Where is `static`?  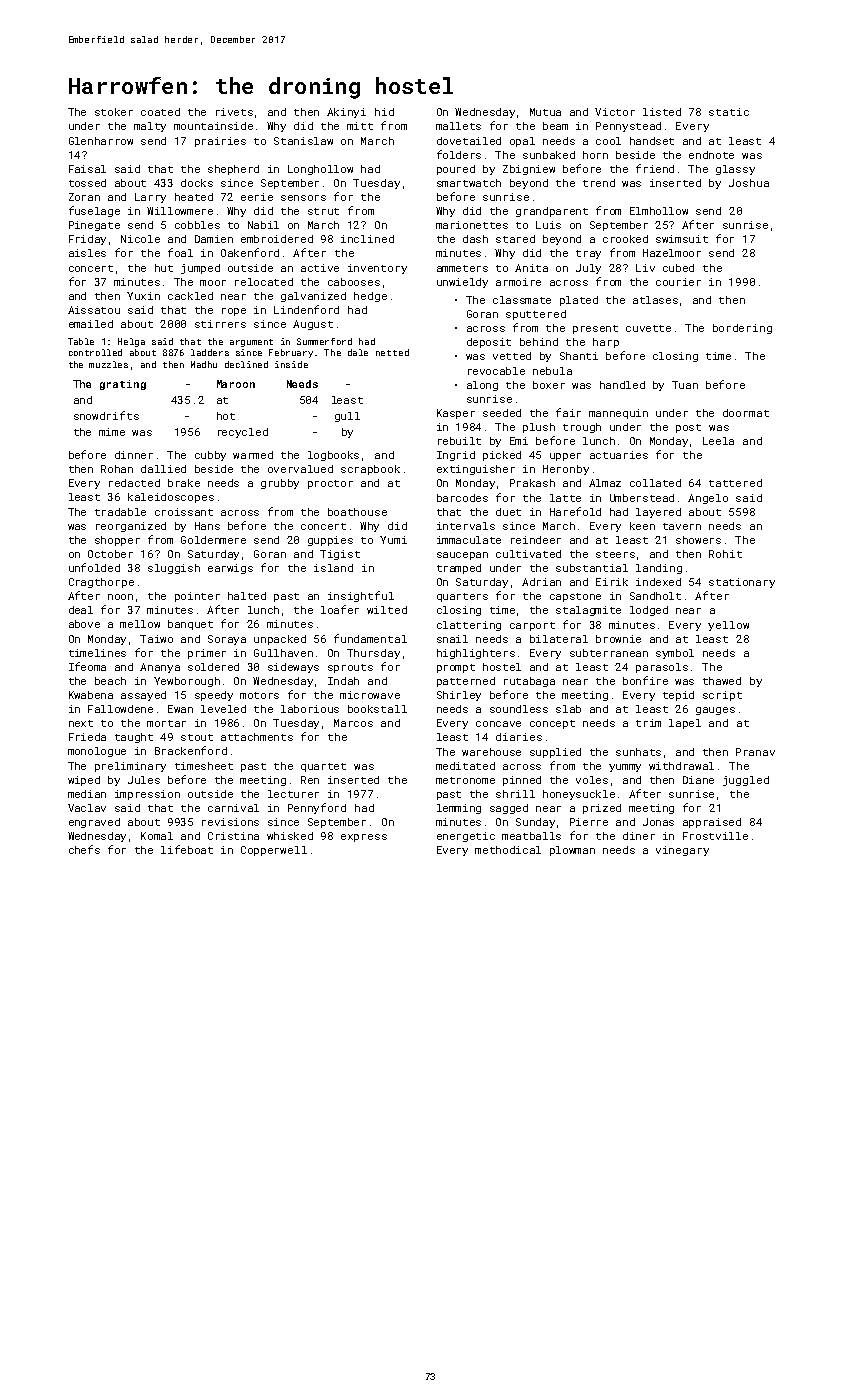 static is located at coordinates (729, 112).
